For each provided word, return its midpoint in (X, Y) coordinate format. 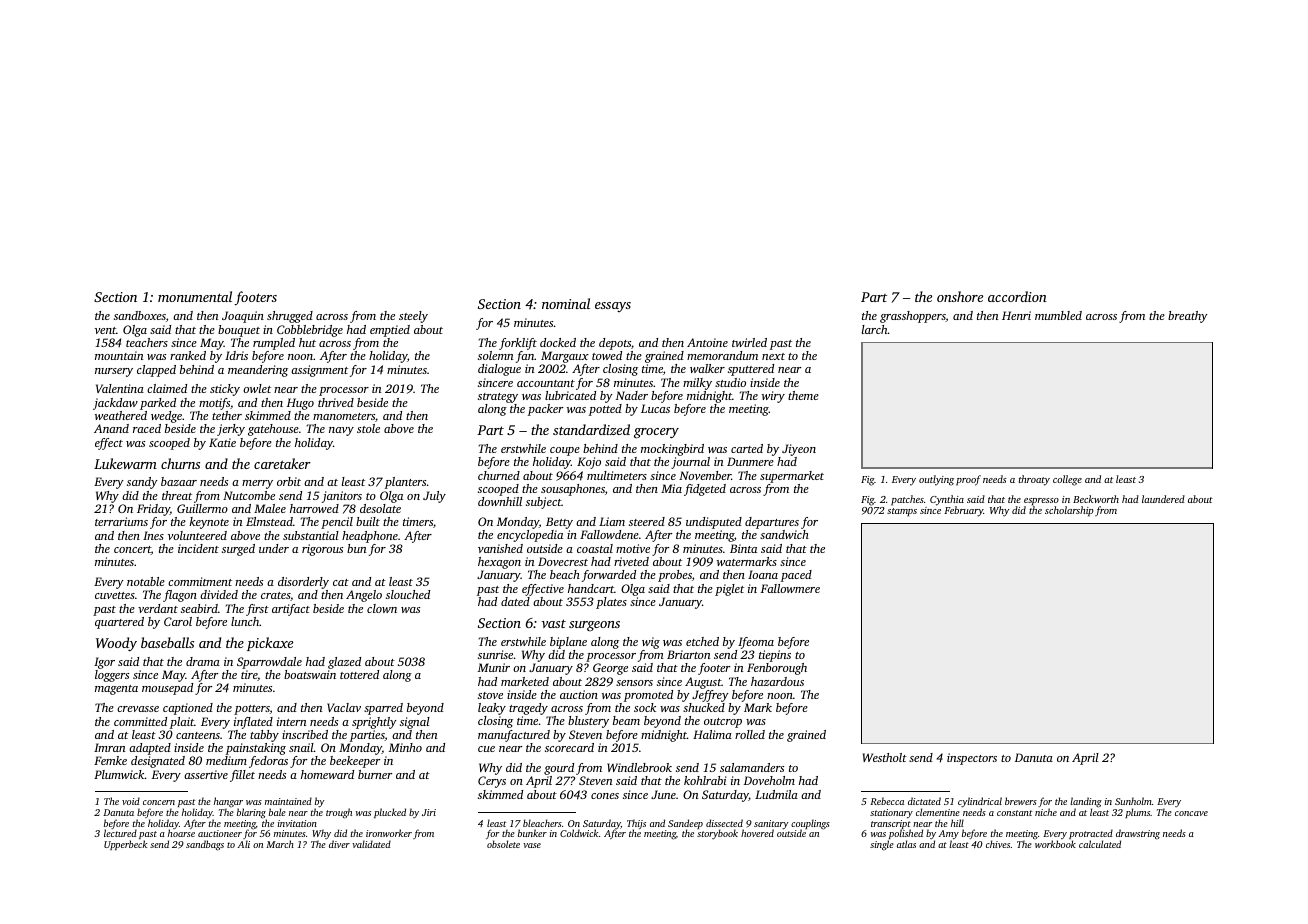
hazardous (777, 681)
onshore (960, 296)
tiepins (775, 656)
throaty (1034, 480)
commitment (200, 581)
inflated (253, 723)
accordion (1017, 296)
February (963, 511)
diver (339, 844)
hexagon (499, 563)
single (882, 845)
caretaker (282, 463)
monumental (195, 296)
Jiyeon (799, 450)
